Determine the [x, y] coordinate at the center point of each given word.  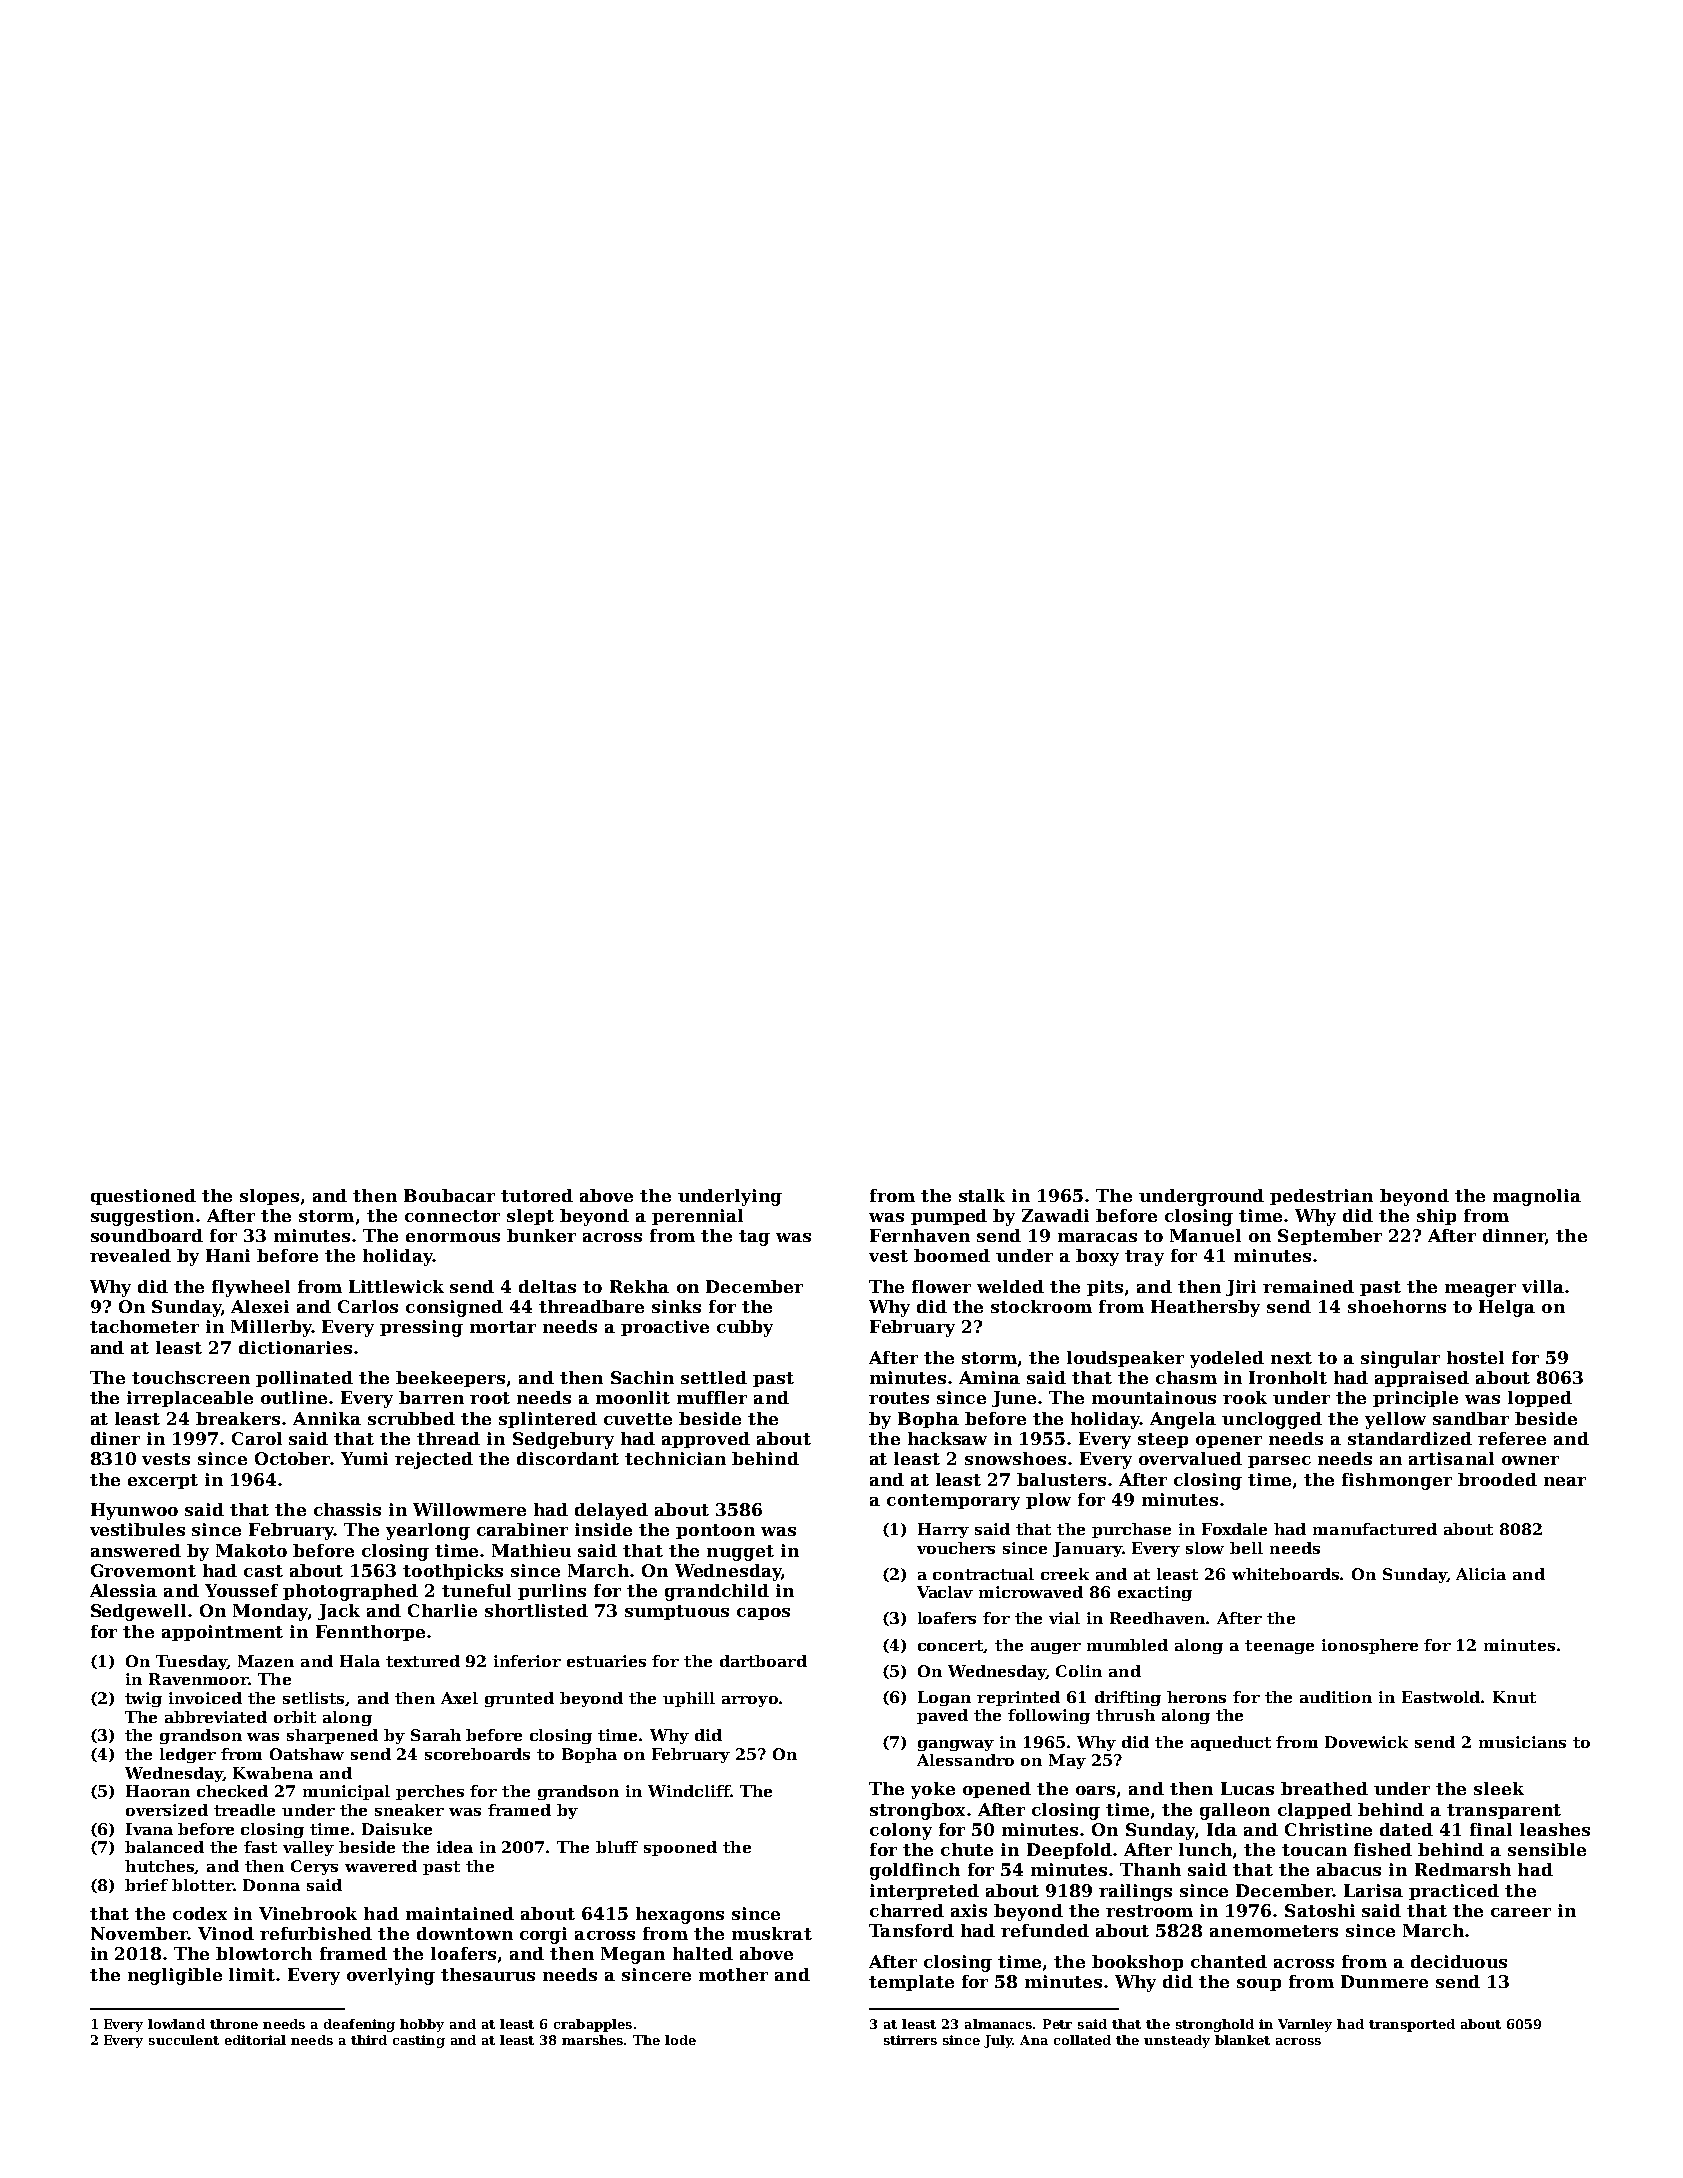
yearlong [428, 1531]
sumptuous [677, 1612]
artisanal [1451, 1458]
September [1330, 1237]
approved [706, 1440]
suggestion [142, 1217]
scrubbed [411, 1418]
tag [754, 1238]
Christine [1328, 1829]
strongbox [917, 1811]
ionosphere [1370, 1646]
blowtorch [264, 1953]
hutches [160, 1867]
